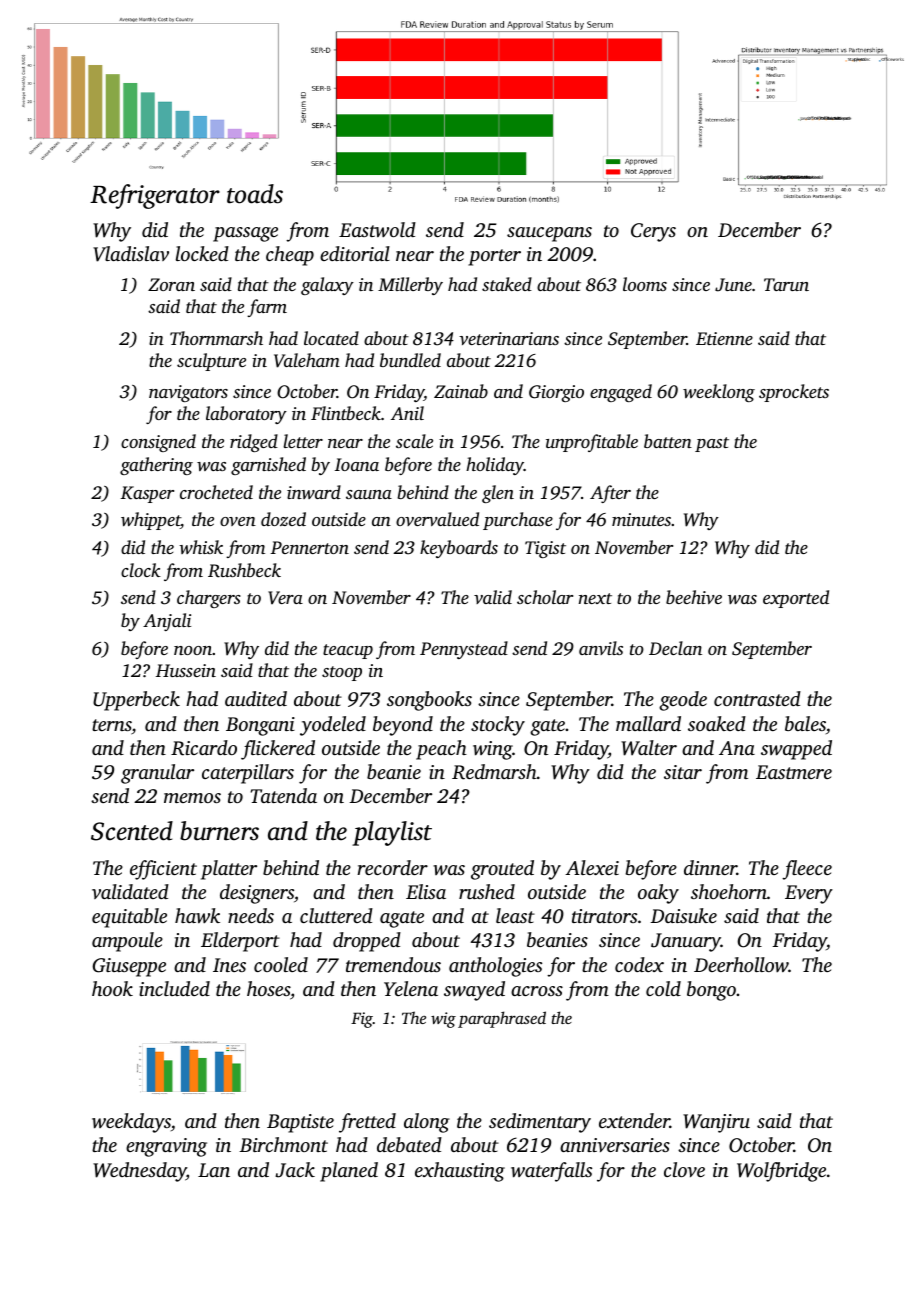 The image size is (924, 1308). I want to click on Daisuke, so click(683, 915).
